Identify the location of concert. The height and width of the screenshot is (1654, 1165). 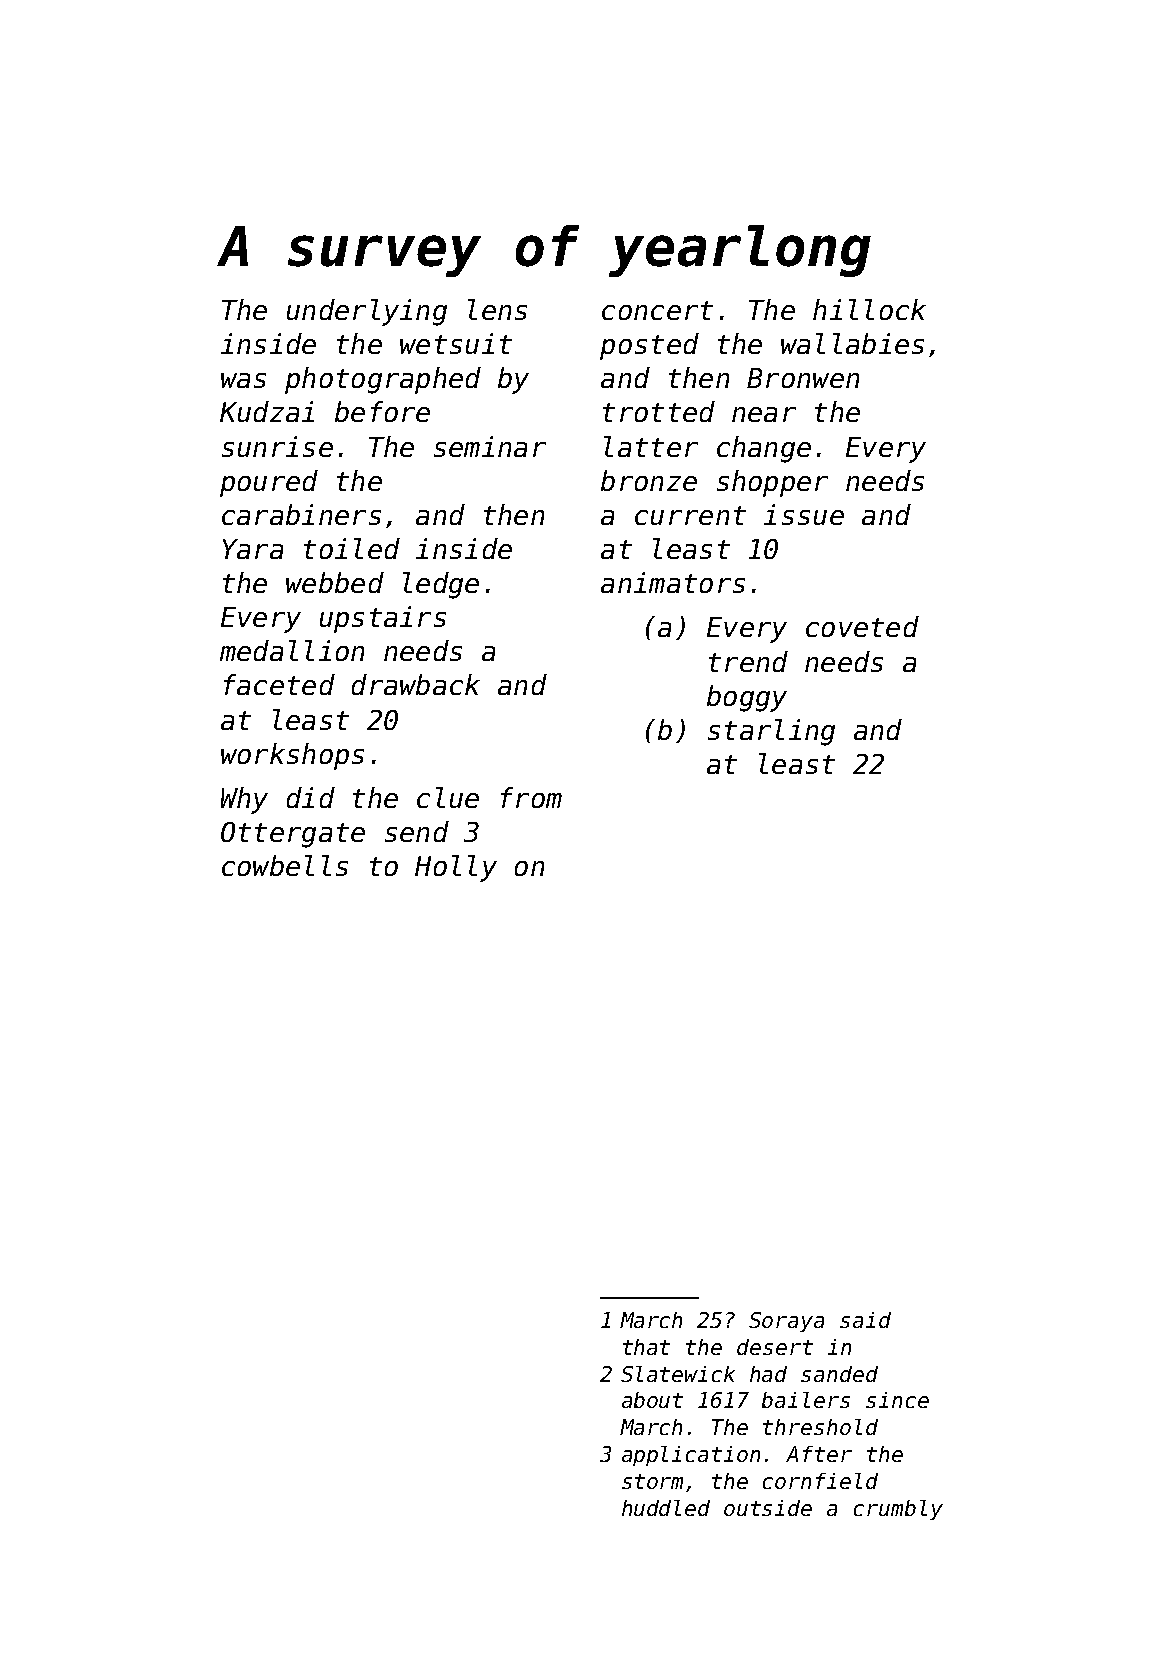
(657, 310).
